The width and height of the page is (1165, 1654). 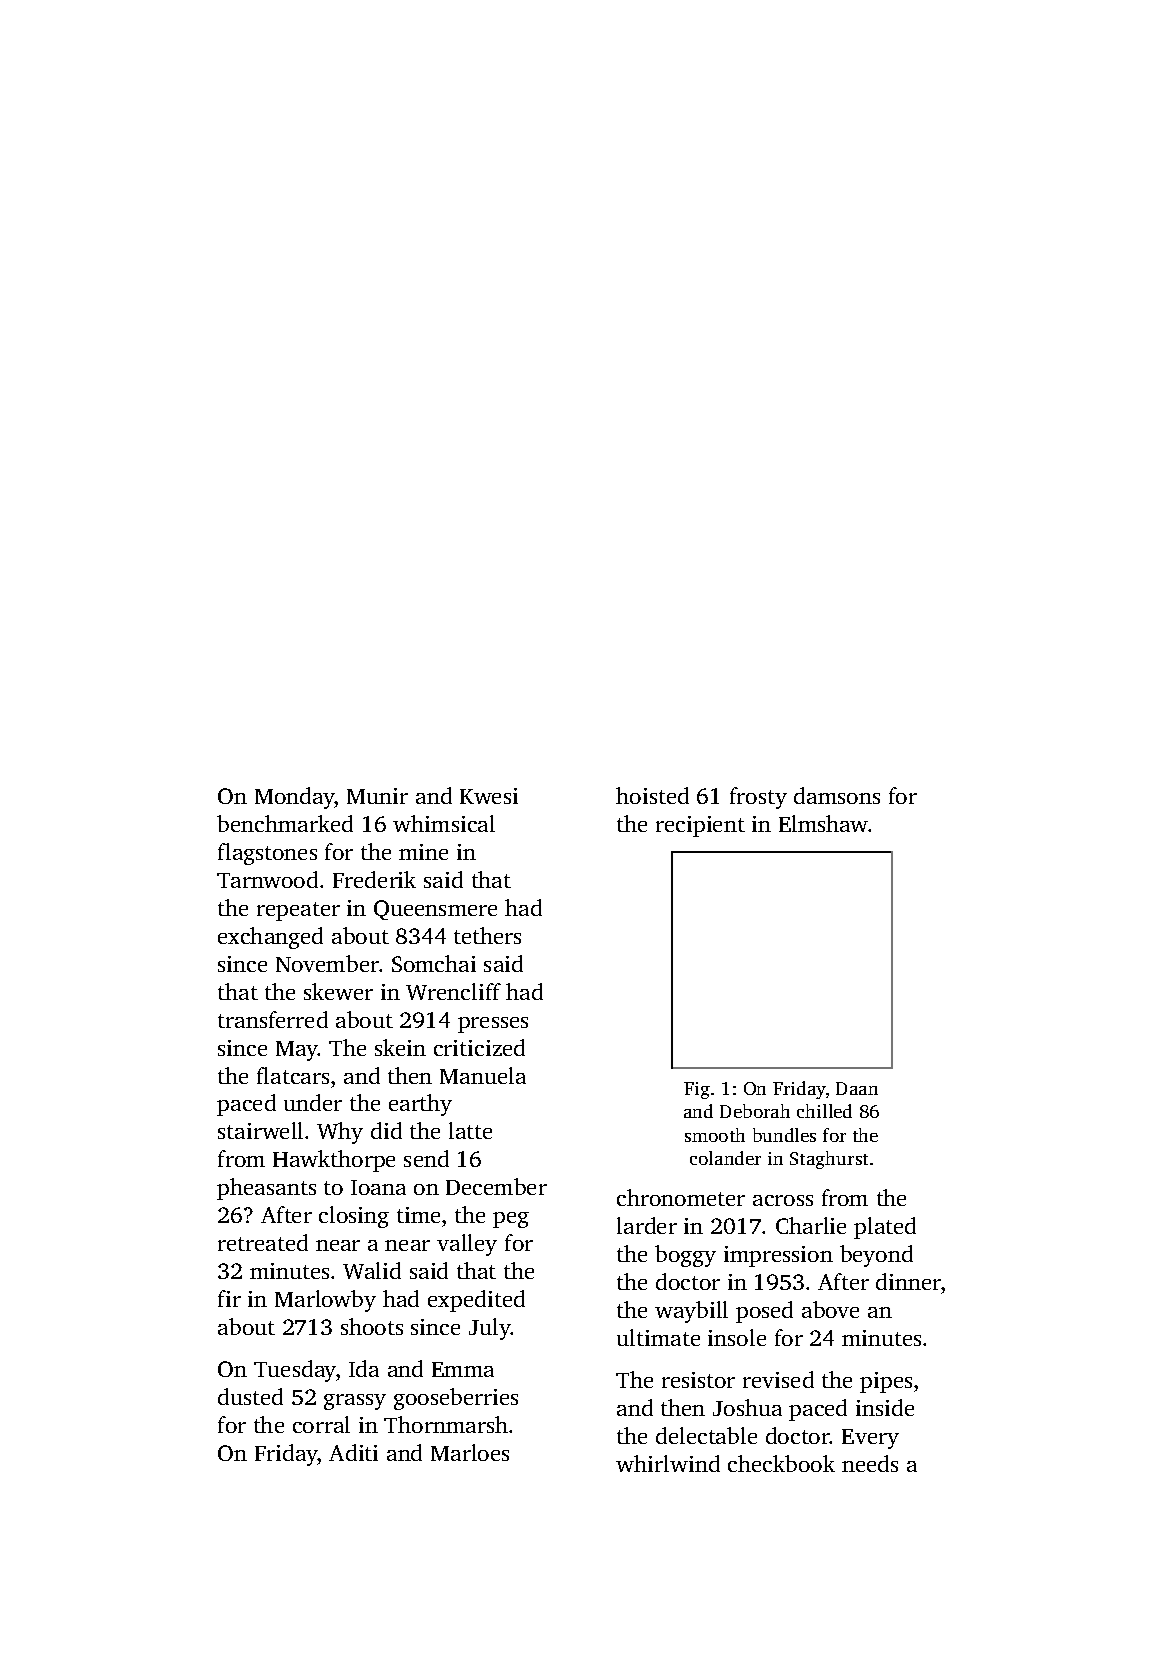 I want to click on Monday, so click(x=295, y=798).
